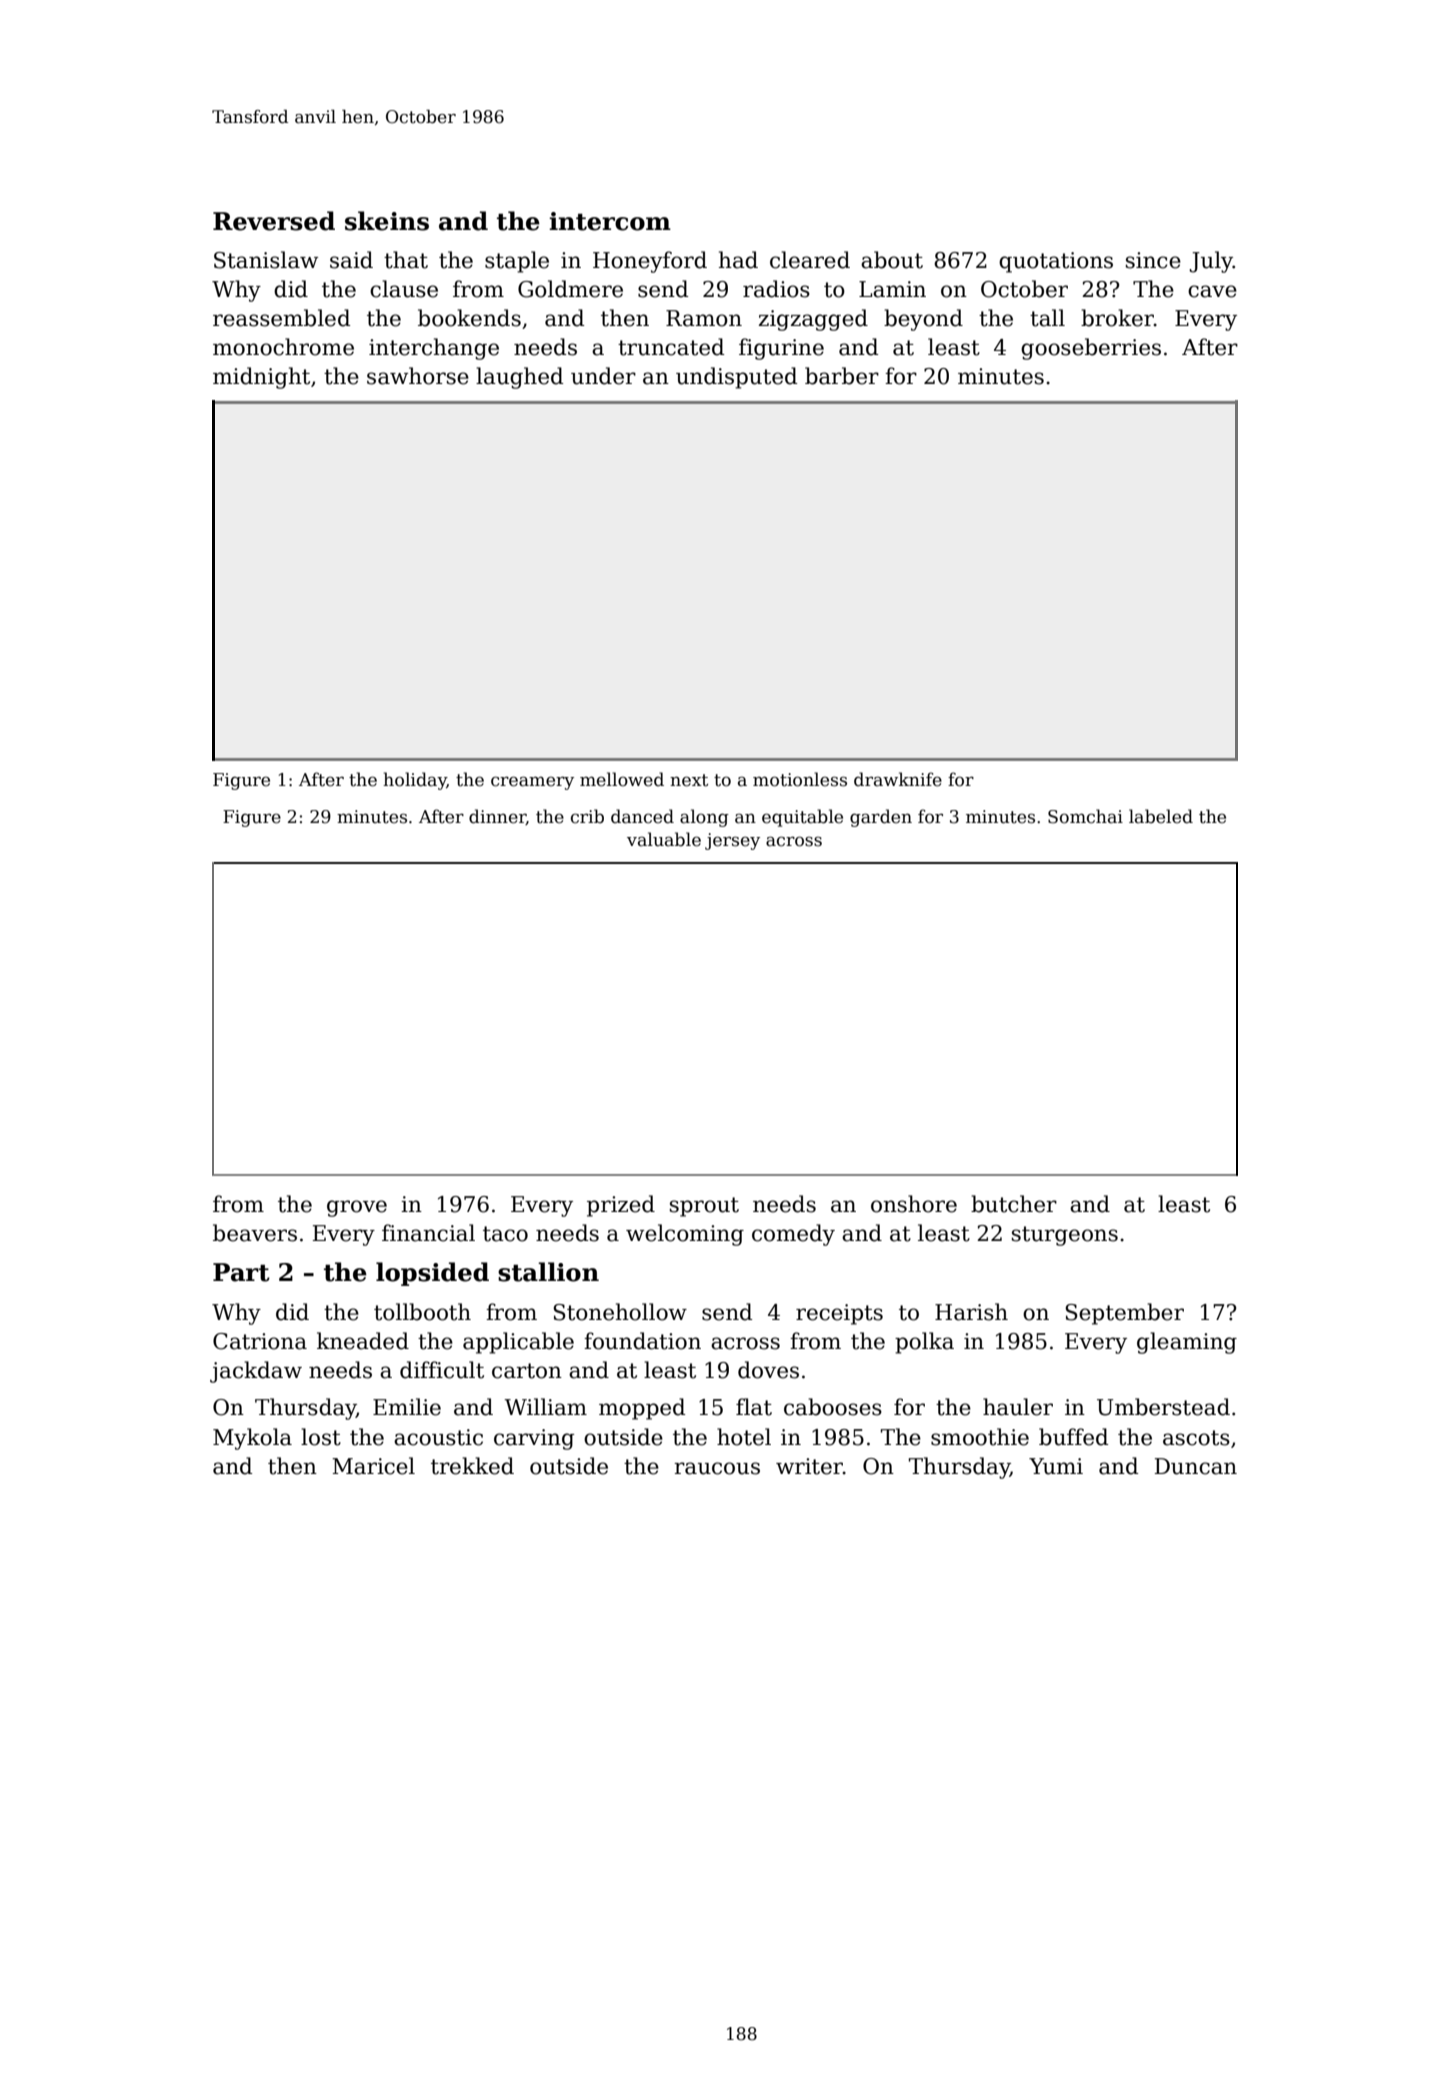  Describe the element at coordinates (717, 1468) in the screenshot. I see `raucous` at that location.
